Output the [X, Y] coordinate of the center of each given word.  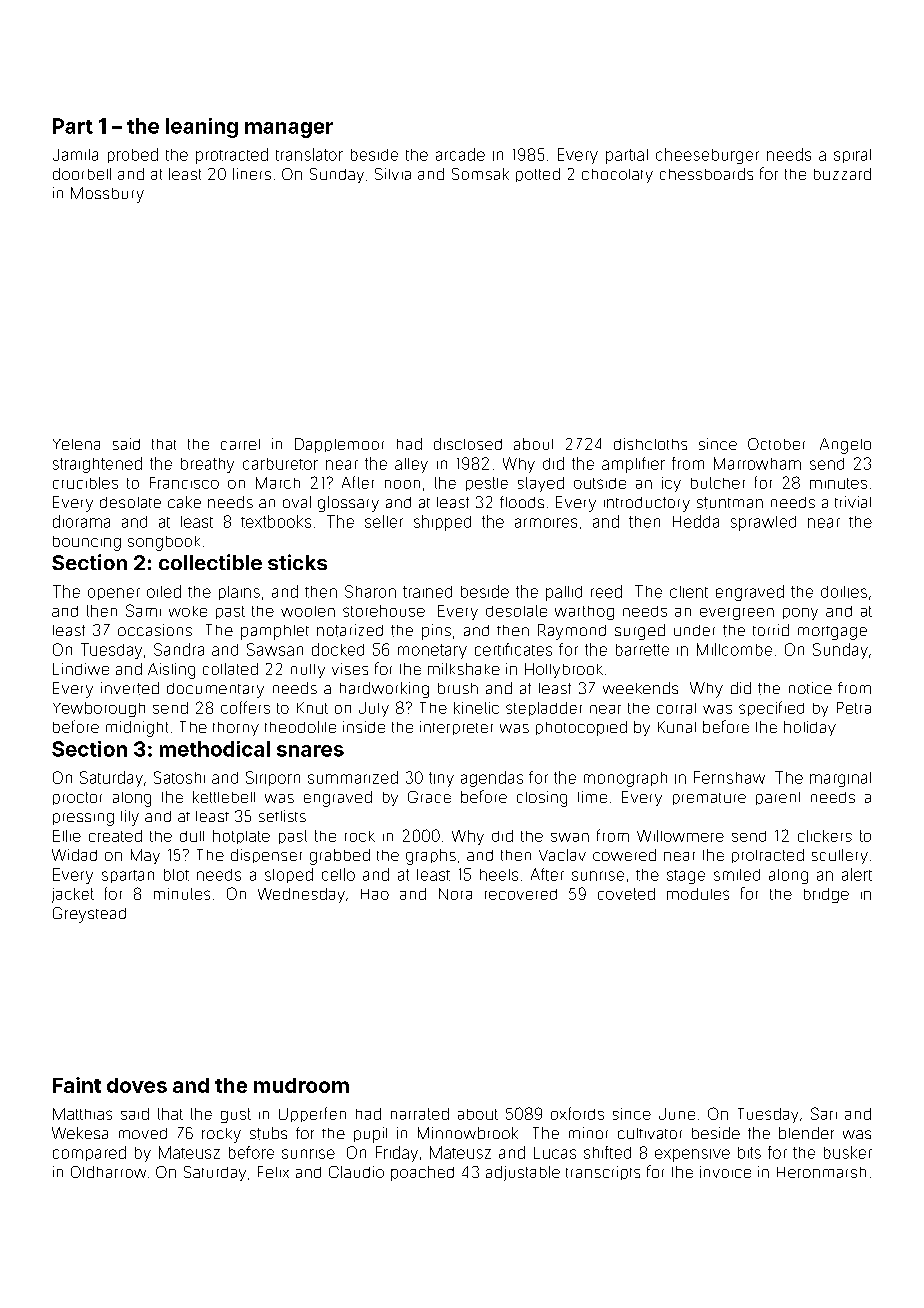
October [776, 444]
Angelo [845, 446]
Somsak [480, 174]
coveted [626, 894]
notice [810, 688]
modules [698, 894]
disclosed [468, 444]
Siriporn [273, 778]
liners [252, 174]
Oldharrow [108, 1172]
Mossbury [107, 195]
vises [350, 669]
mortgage [832, 633]
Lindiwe [81, 669]
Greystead [89, 915]
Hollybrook [564, 670]
